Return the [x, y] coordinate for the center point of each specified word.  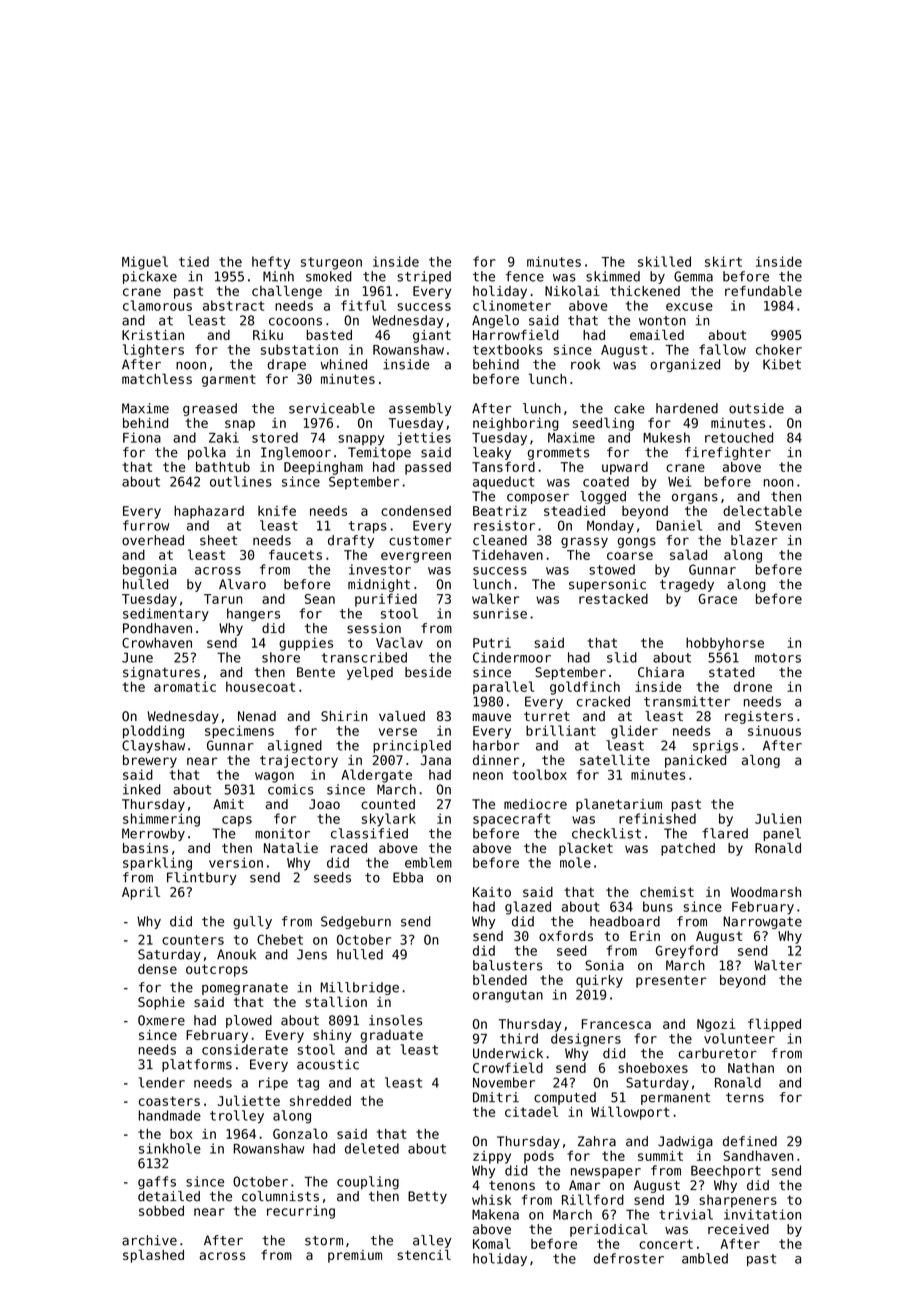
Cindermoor [512, 657]
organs [695, 498]
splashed [153, 1256]
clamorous [157, 305]
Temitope [379, 453]
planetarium [619, 805]
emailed [657, 334]
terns [745, 1098]
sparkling [157, 864]
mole [575, 862]
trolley [237, 1117]
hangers [253, 615]
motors [778, 658]
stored [275, 437]
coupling [368, 1183]
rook [585, 364]
